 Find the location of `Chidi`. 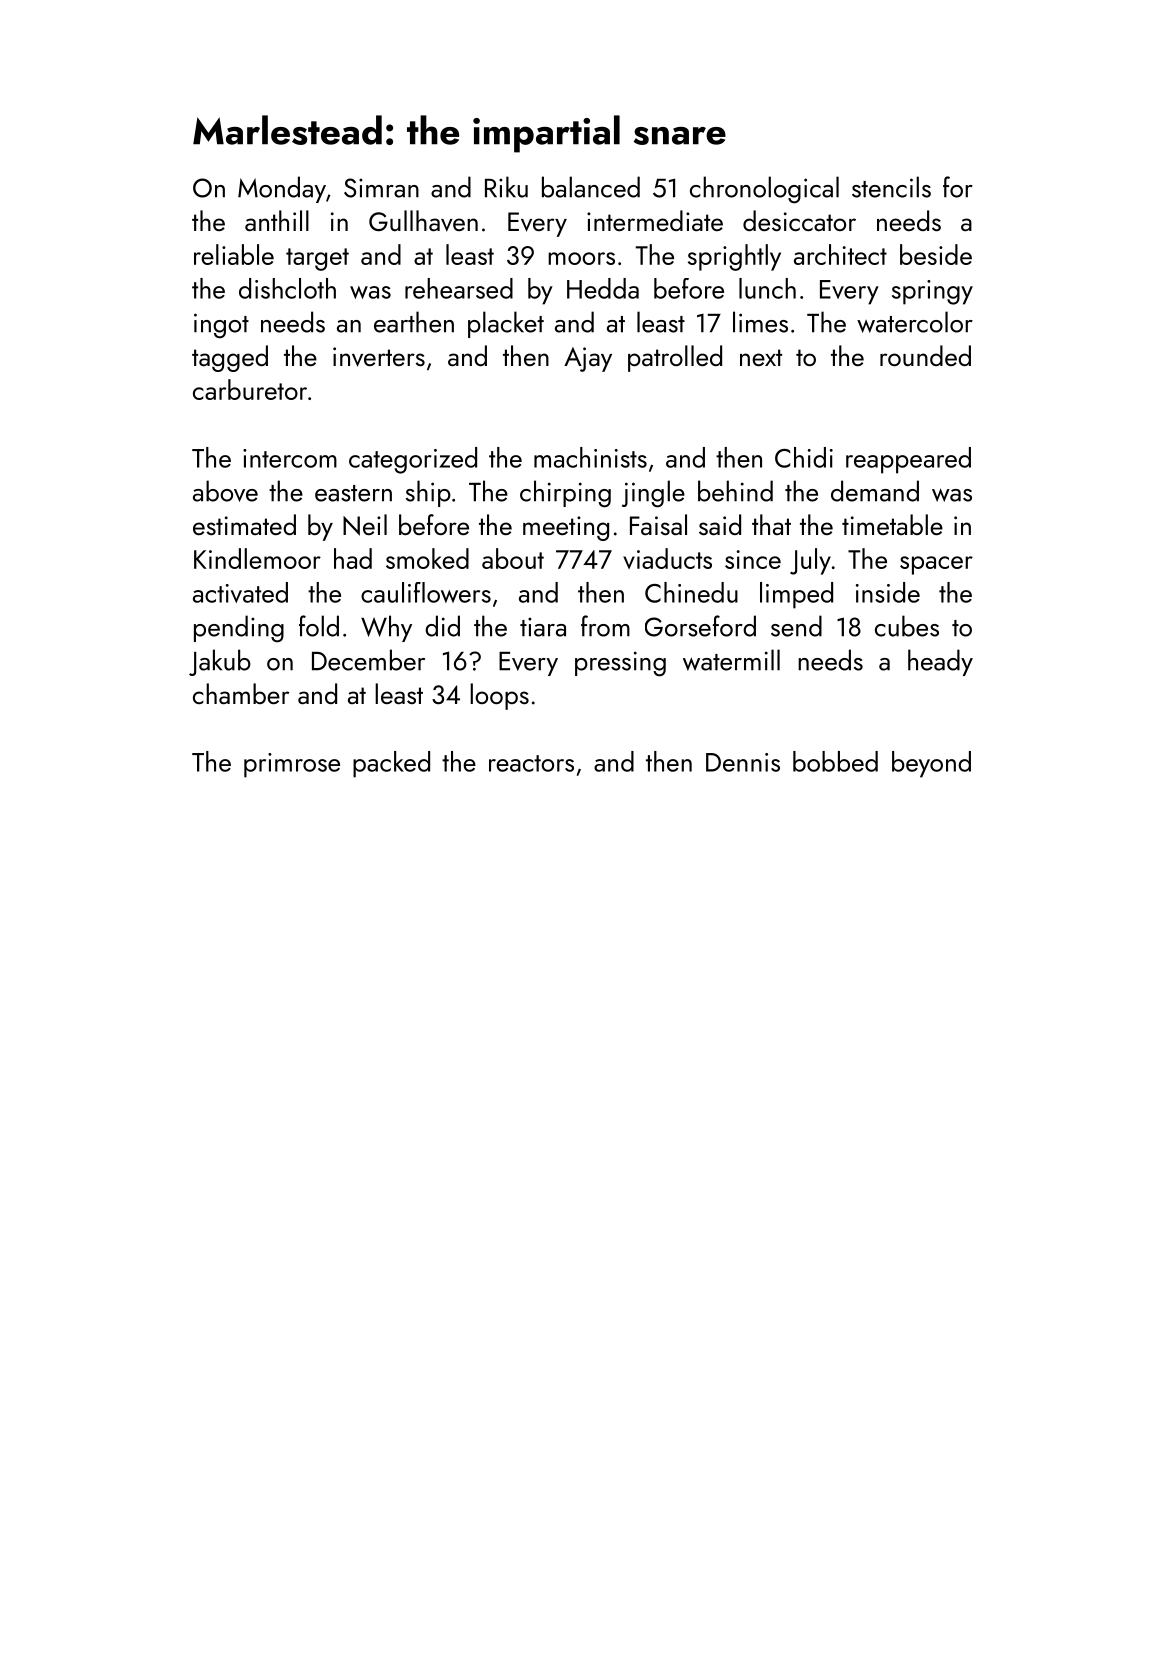

Chidi is located at coordinates (804, 457).
